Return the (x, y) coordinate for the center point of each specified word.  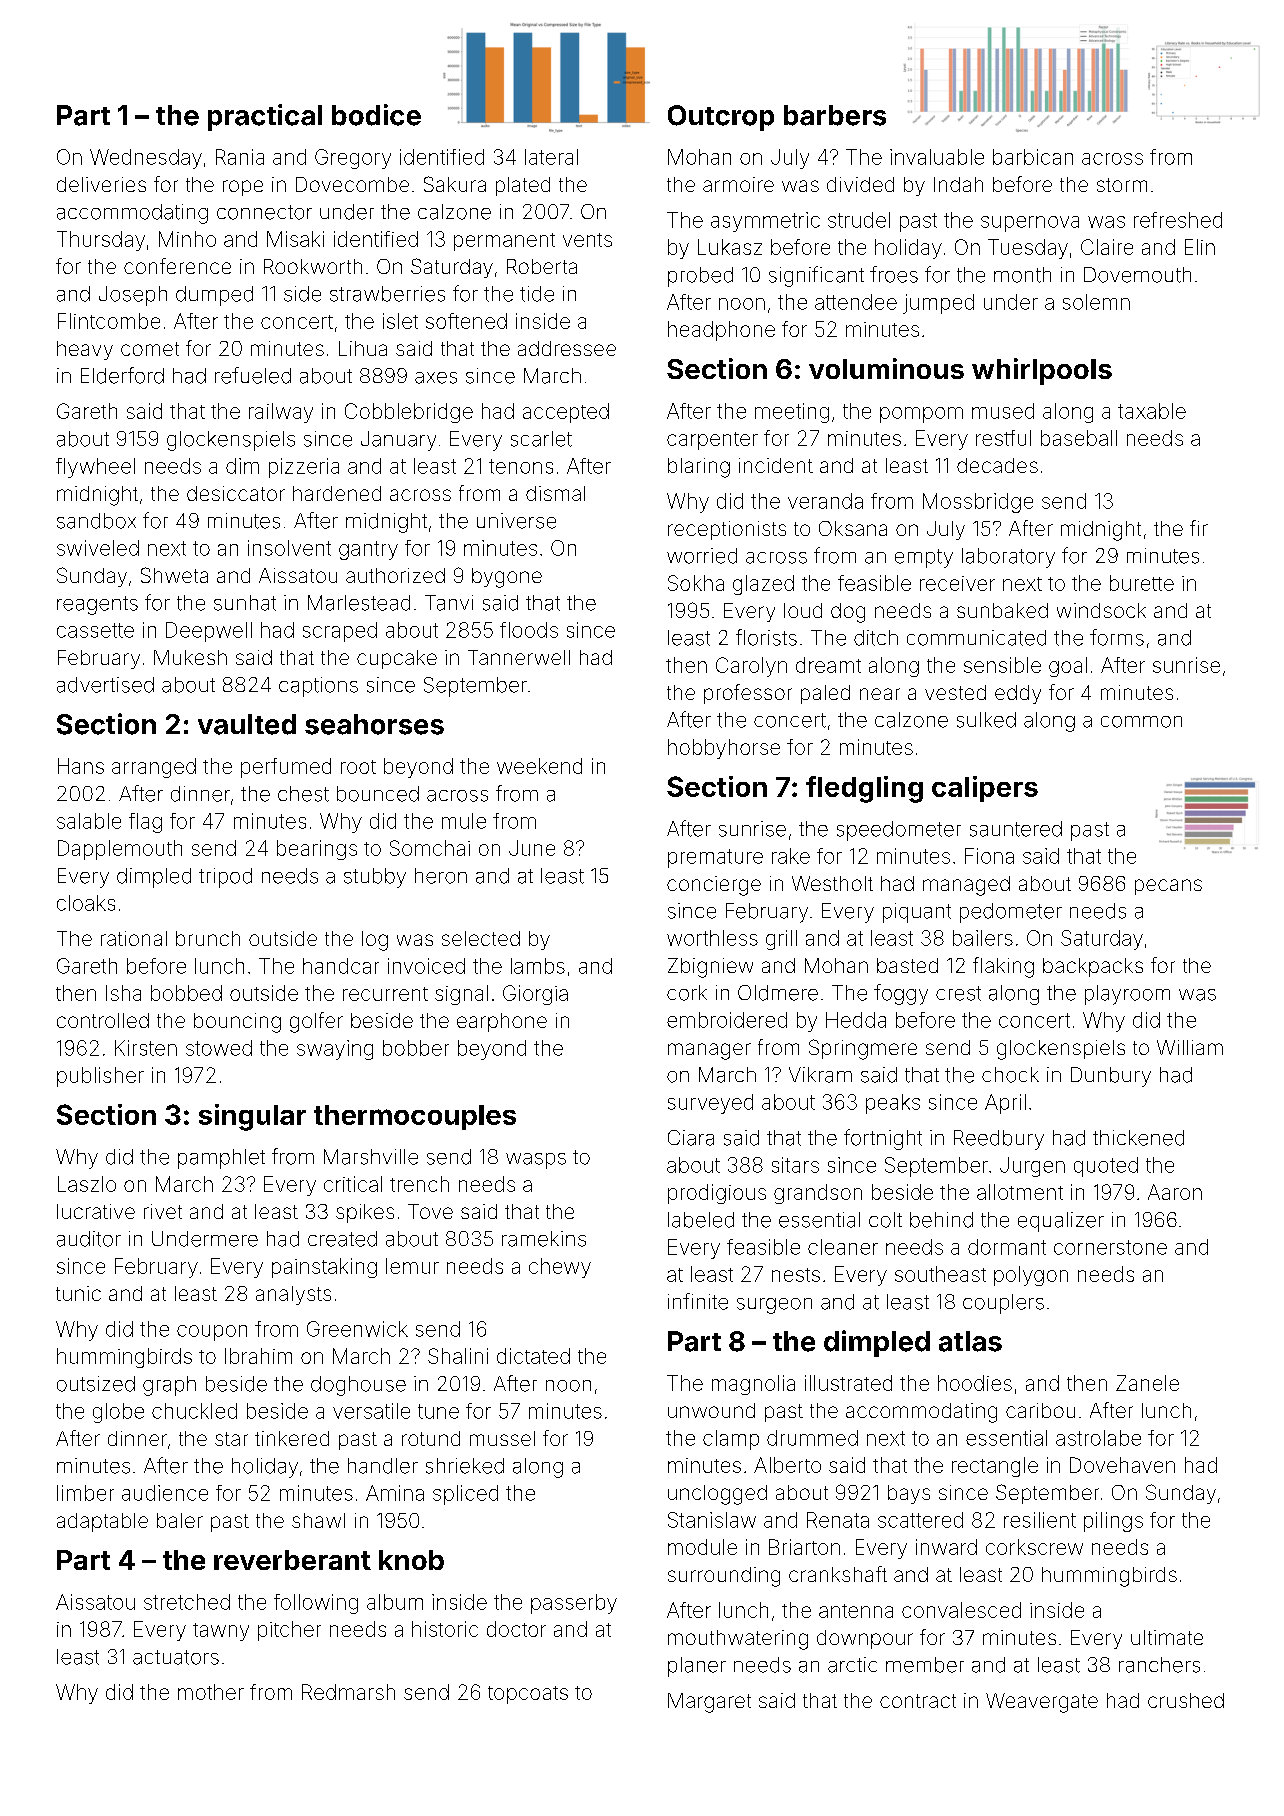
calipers (985, 789)
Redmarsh (348, 1692)
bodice (376, 115)
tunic (78, 1293)
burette (1142, 583)
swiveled (98, 548)
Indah (958, 184)
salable (89, 821)
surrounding (724, 1577)
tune (438, 1411)
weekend (539, 766)
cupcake (397, 659)
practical (265, 117)
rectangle (995, 1467)
